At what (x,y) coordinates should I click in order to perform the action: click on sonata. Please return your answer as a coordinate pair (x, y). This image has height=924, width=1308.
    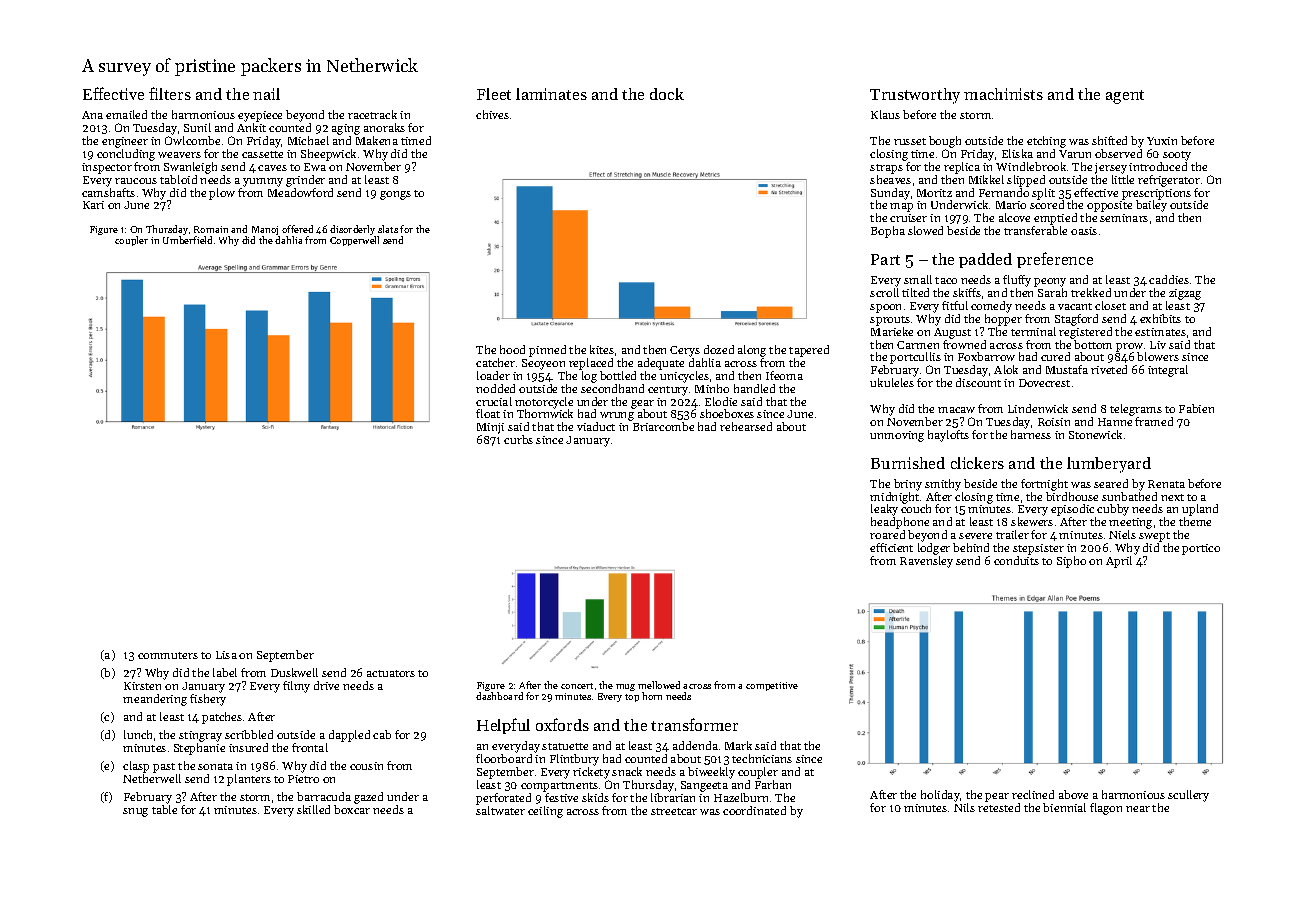
    Looking at the image, I should click on (215, 766).
